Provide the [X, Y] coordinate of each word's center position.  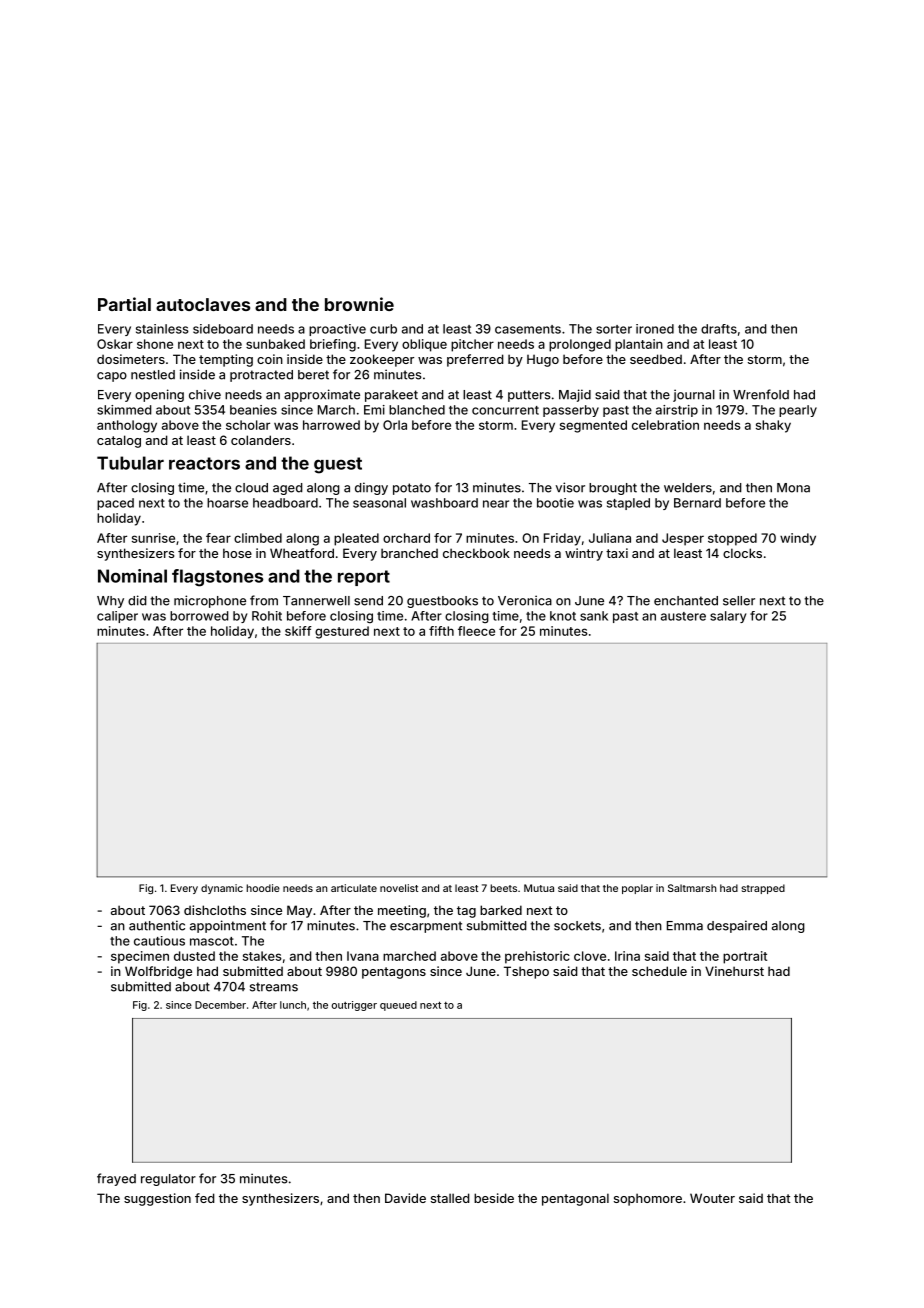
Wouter [712, 1198]
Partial [124, 304]
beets [503, 888]
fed [205, 1198]
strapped [763, 889]
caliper [117, 617]
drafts [719, 329]
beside [494, 1198]
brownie [359, 304]
